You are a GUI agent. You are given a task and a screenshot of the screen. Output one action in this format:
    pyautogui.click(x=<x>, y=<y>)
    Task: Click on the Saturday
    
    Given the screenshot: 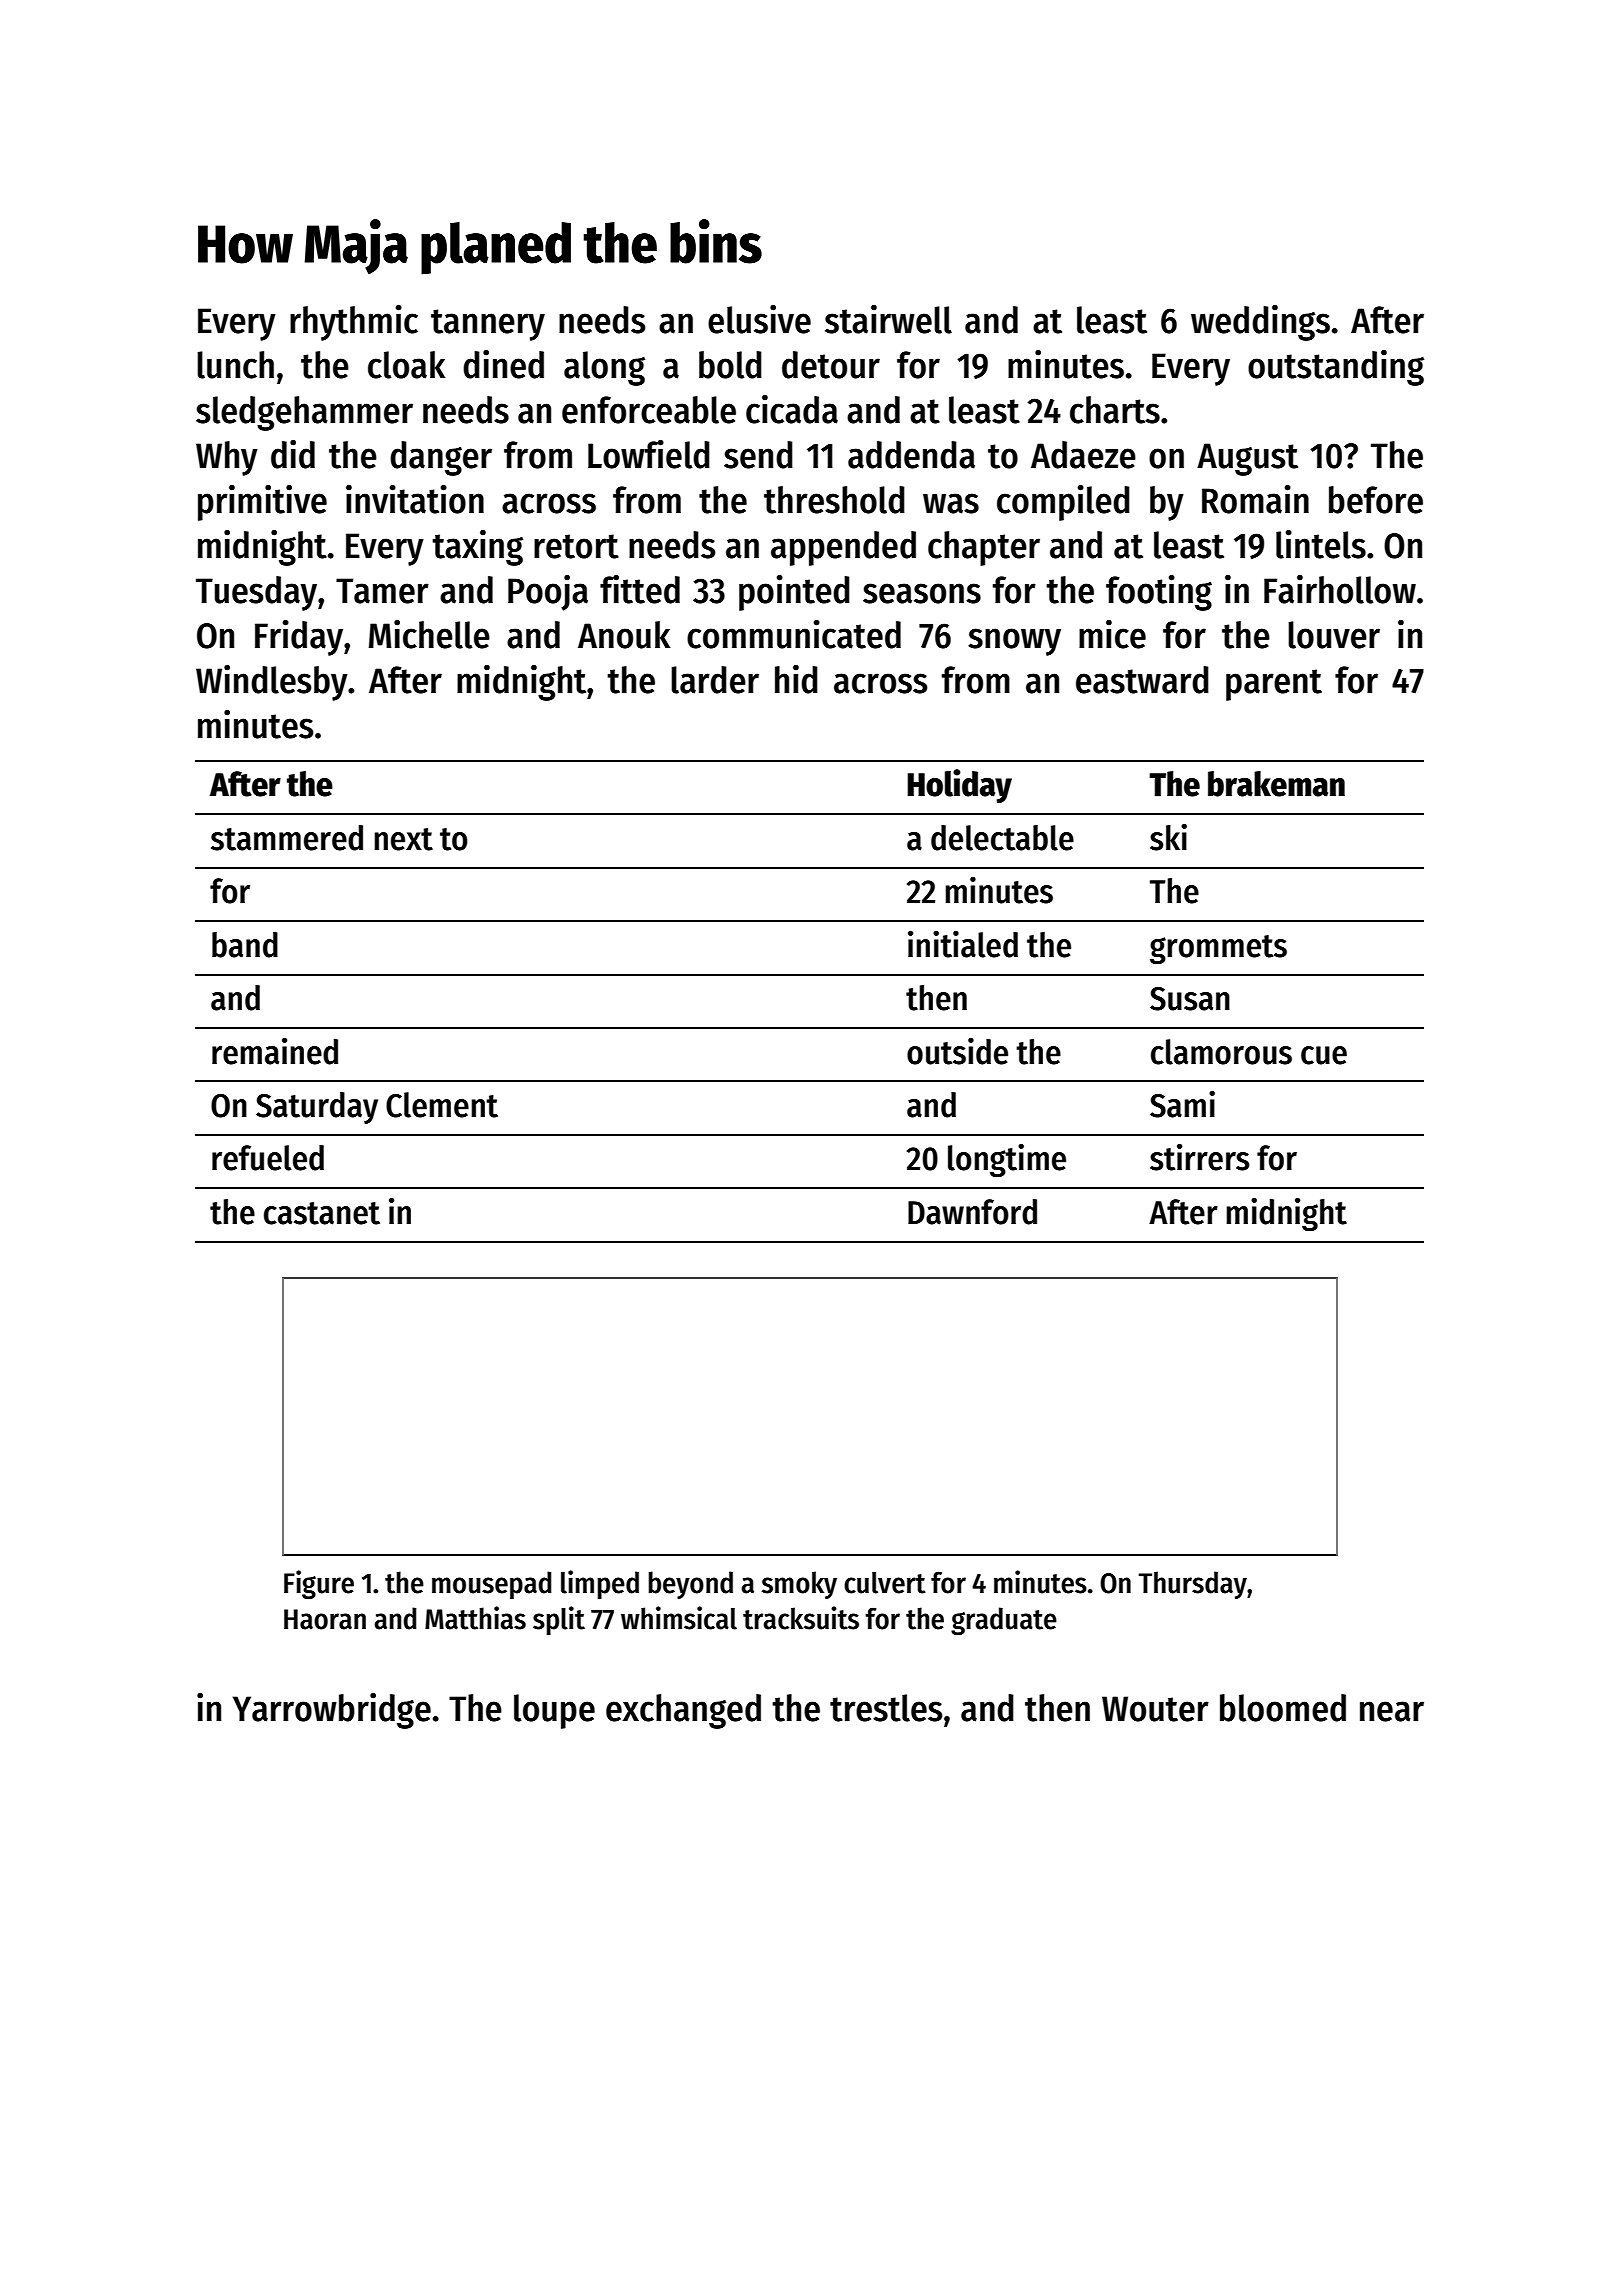 What is the action you would take?
    pyautogui.click(x=317, y=1108)
